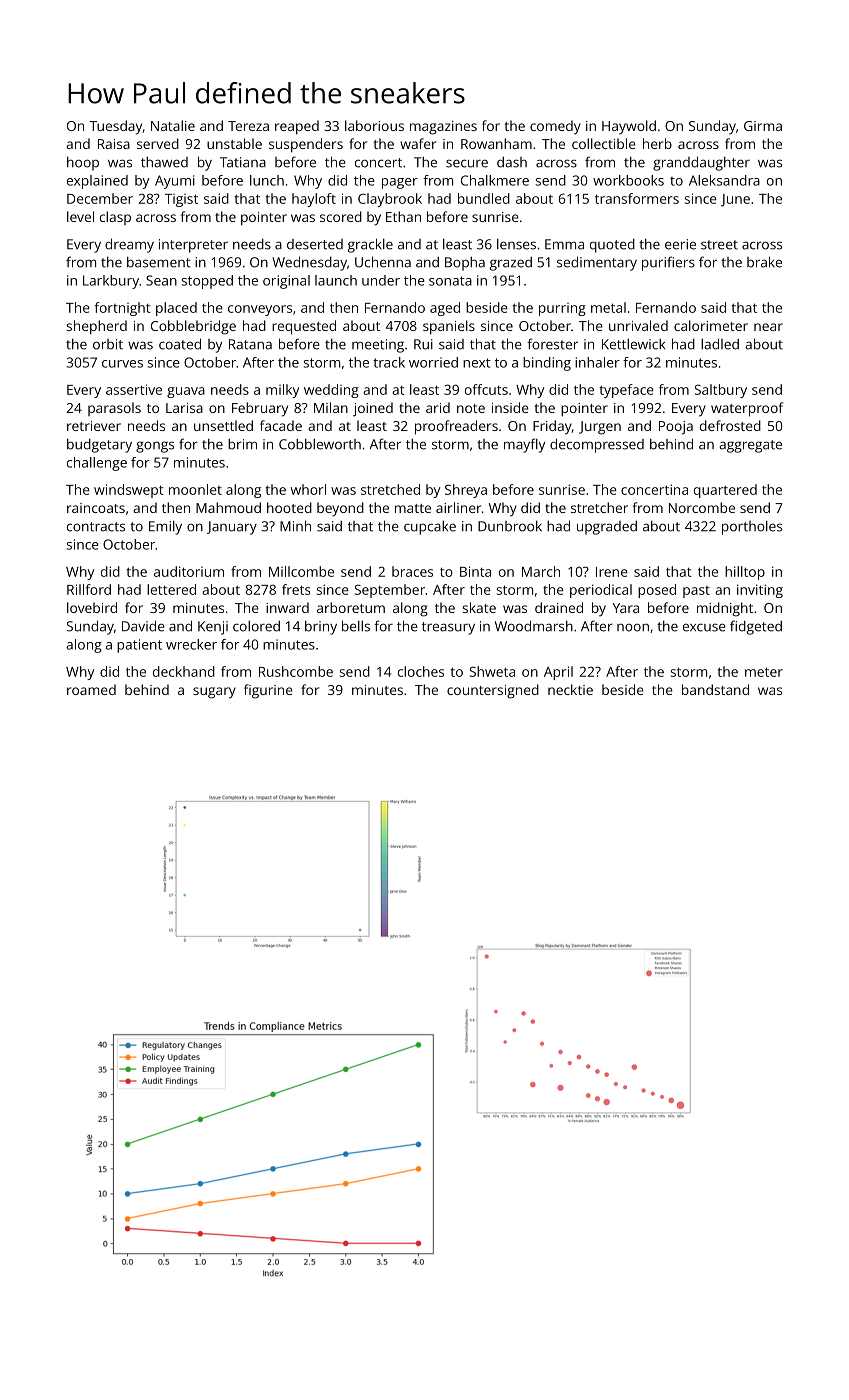 This image has height=1400, width=849. What do you see at coordinates (214, 693) in the image?
I see `sugary` at bounding box center [214, 693].
